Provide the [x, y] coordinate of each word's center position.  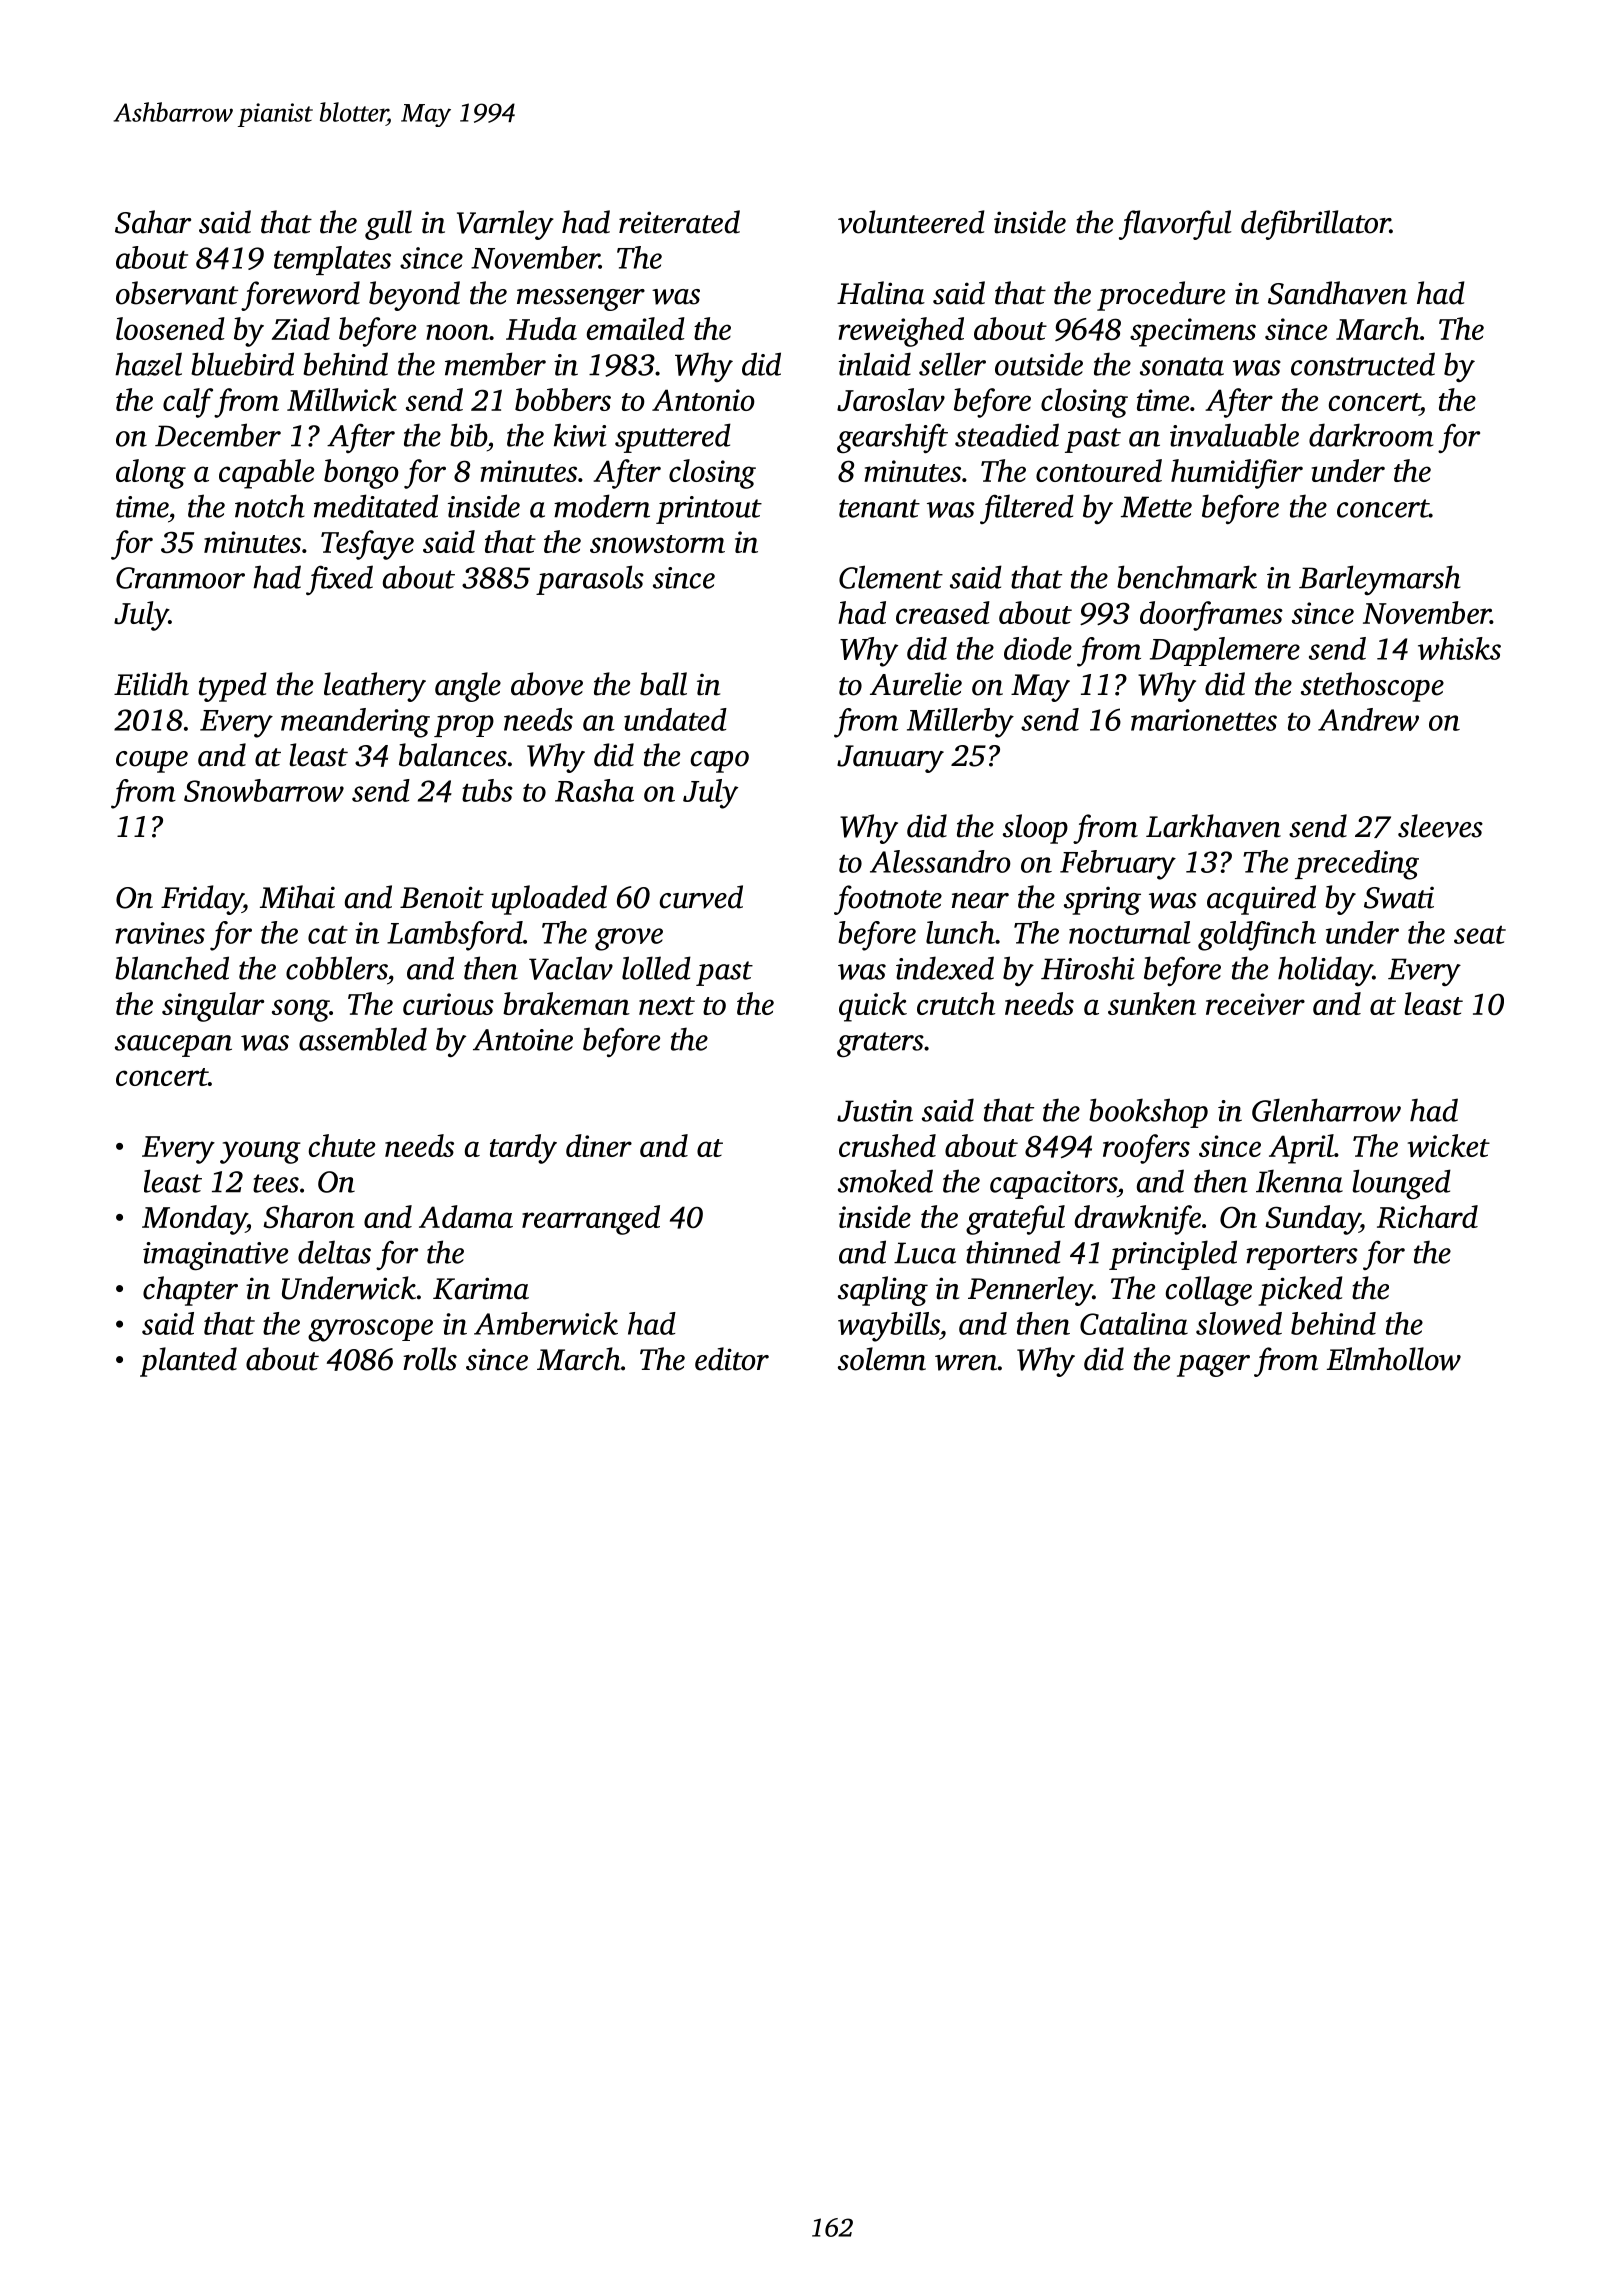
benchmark [1187, 577]
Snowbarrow [264, 790]
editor [732, 1359]
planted [188, 1362]
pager [1213, 1366]
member [495, 364]
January [890, 759]
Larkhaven [1213, 826]
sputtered [673, 438]
